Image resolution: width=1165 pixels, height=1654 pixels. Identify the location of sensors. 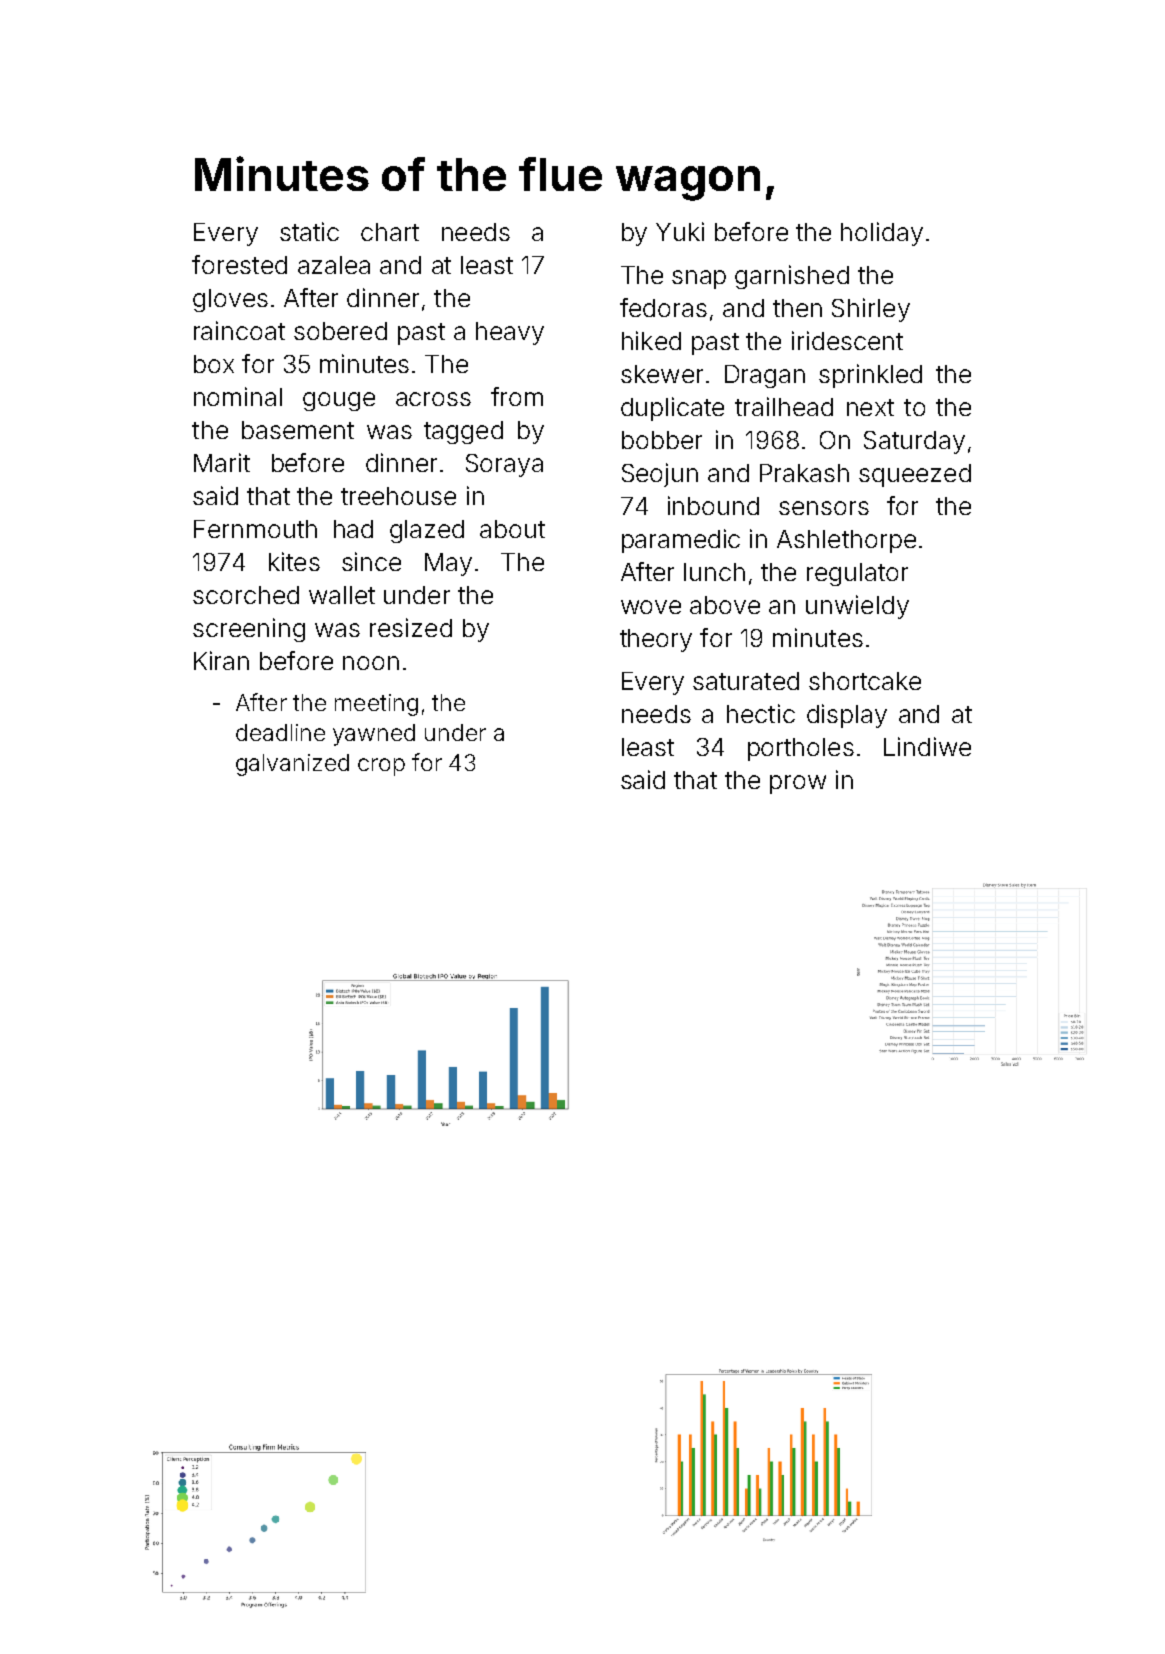
(824, 508).
